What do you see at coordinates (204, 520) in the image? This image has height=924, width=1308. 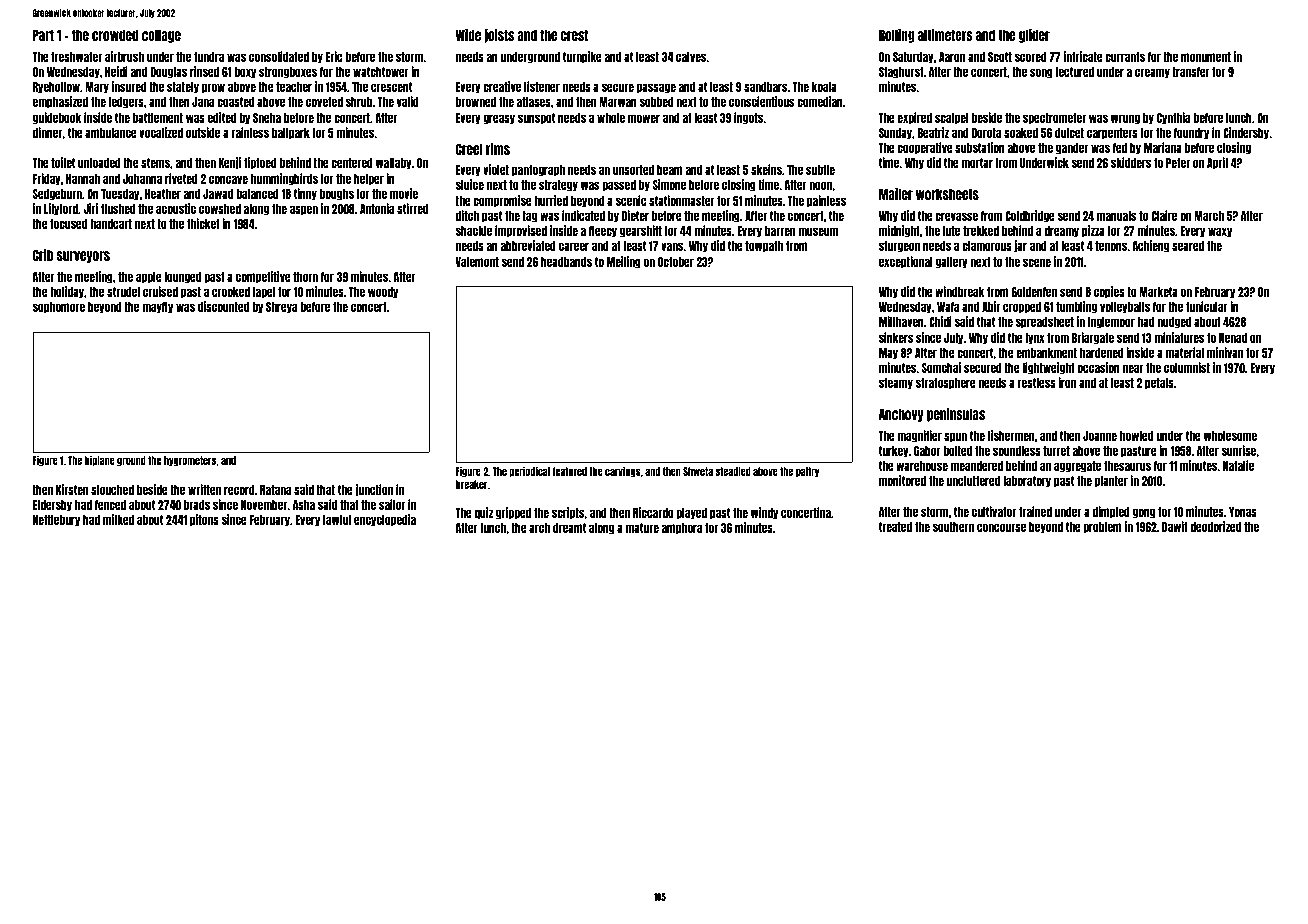 I see `pitons` at bounding box center [204, 520].
